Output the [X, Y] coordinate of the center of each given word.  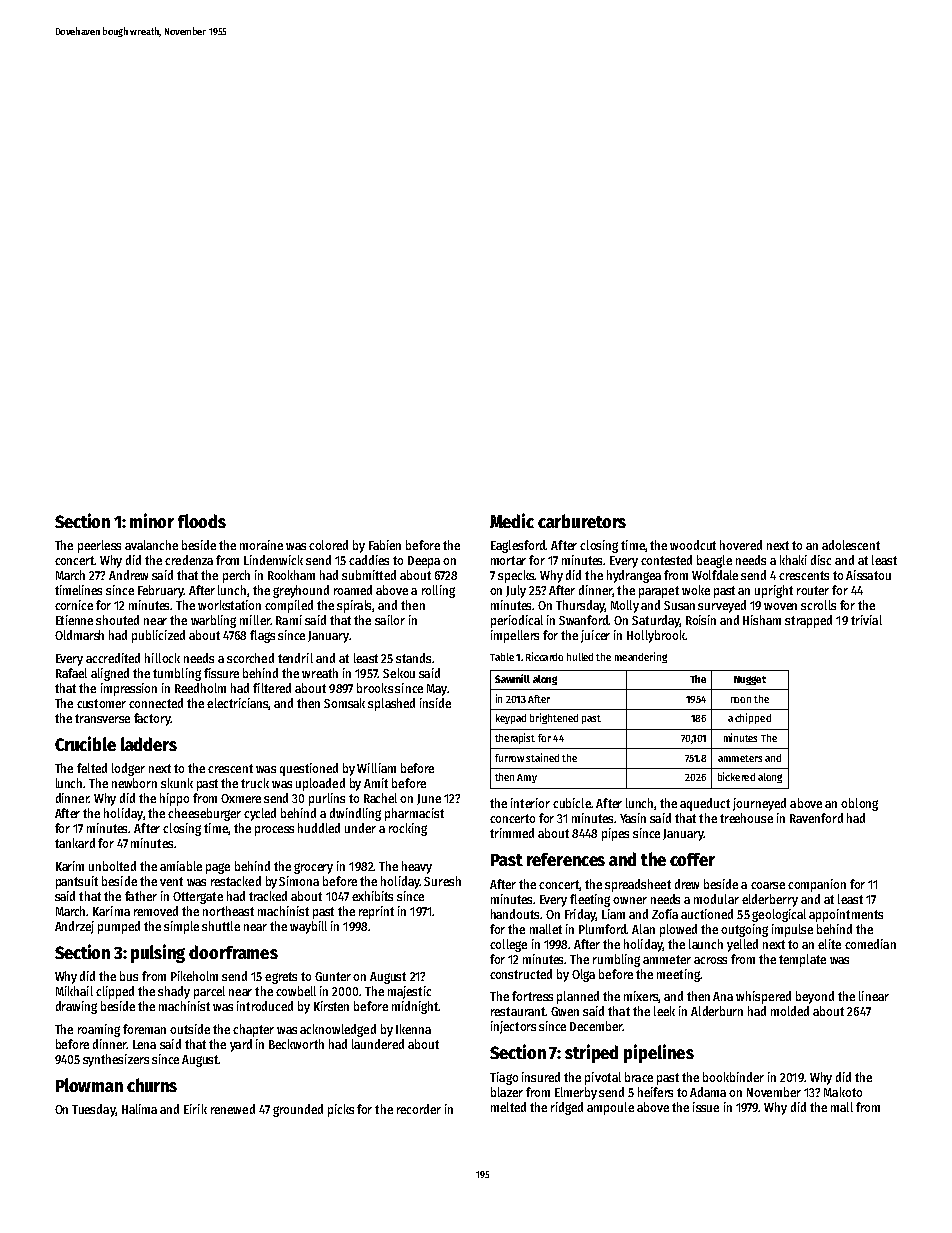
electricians [238, 704]
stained [542, 757]
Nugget [750, 680]
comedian [870, 944]
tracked [268, 896]
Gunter [333, 976]
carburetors [582, 521]
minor [152, 520]
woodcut [693, 545]
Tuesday [93, 1110]
